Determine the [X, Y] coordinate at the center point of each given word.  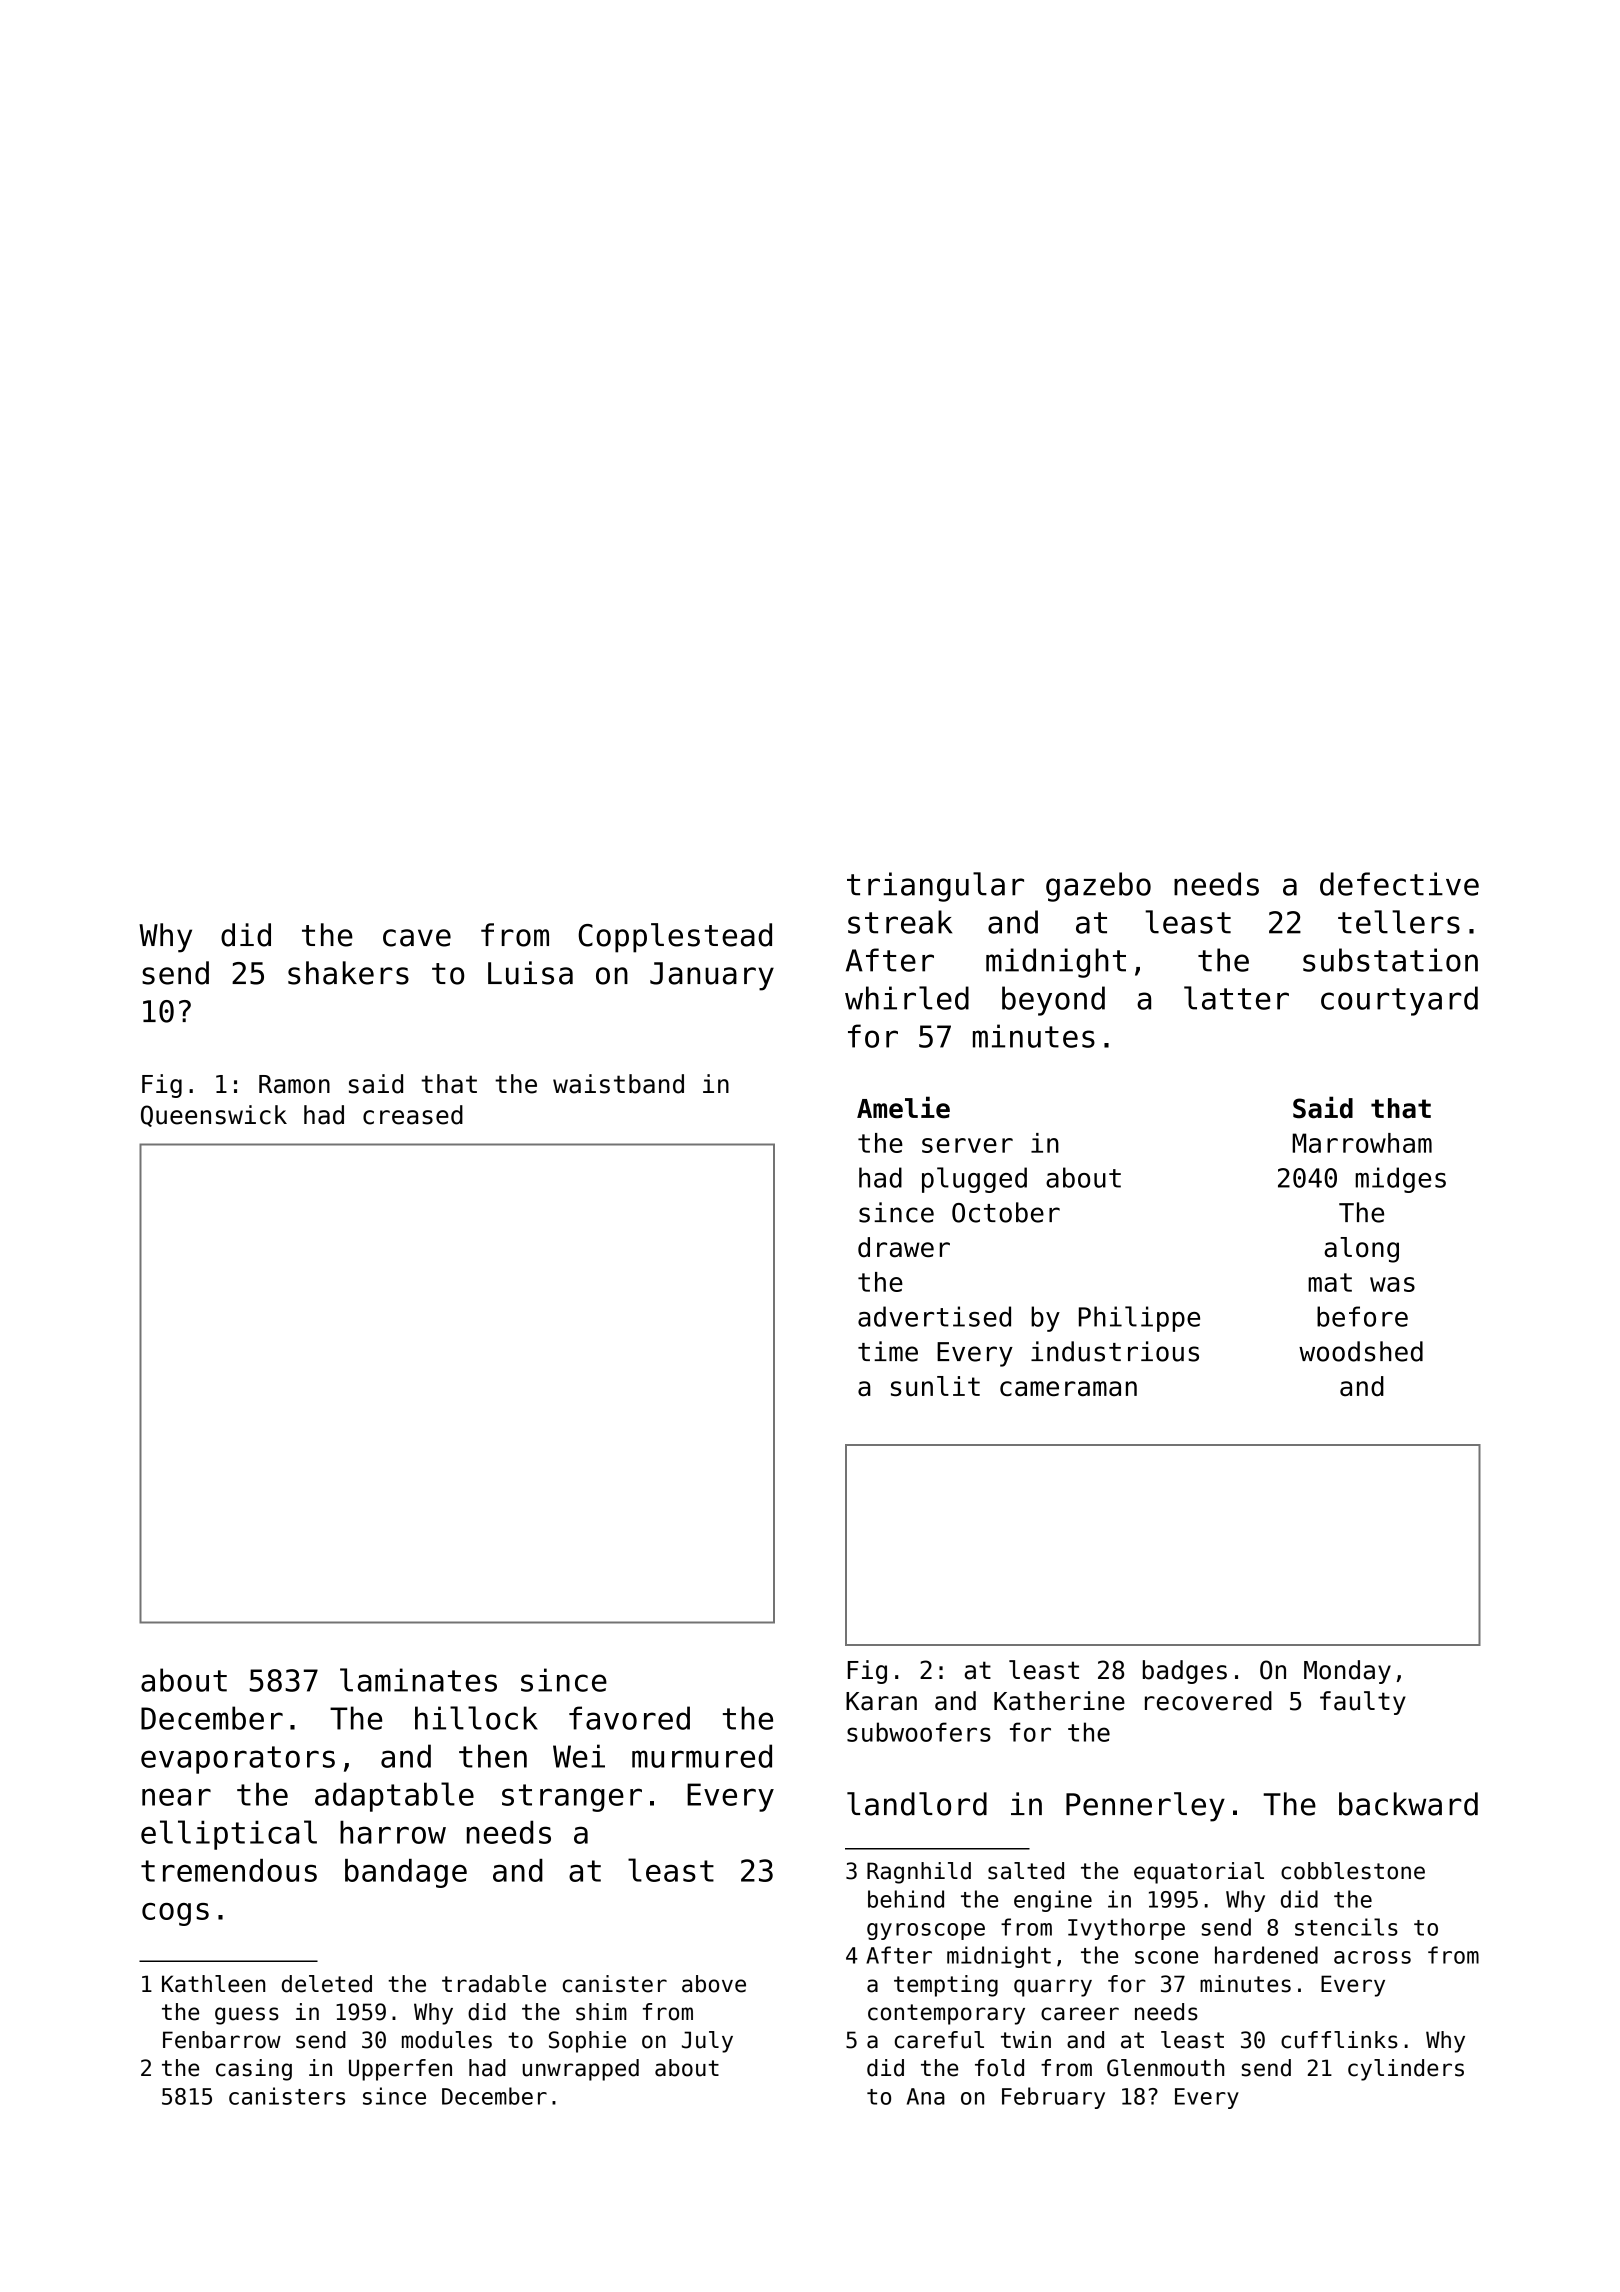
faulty [1363, 1703]
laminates [418, 1680]
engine [1053, 1901]
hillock [476, 1718]
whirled [907, 998]
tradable [494, 1984]
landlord [917, 1804]
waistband [618, 1084]
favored [629, 1718]
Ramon [294, 1084]
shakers [348, 973]
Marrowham [1362, 1143]
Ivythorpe [1126, 1929]
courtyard [1399, 1001]
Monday [1347, 1672]
